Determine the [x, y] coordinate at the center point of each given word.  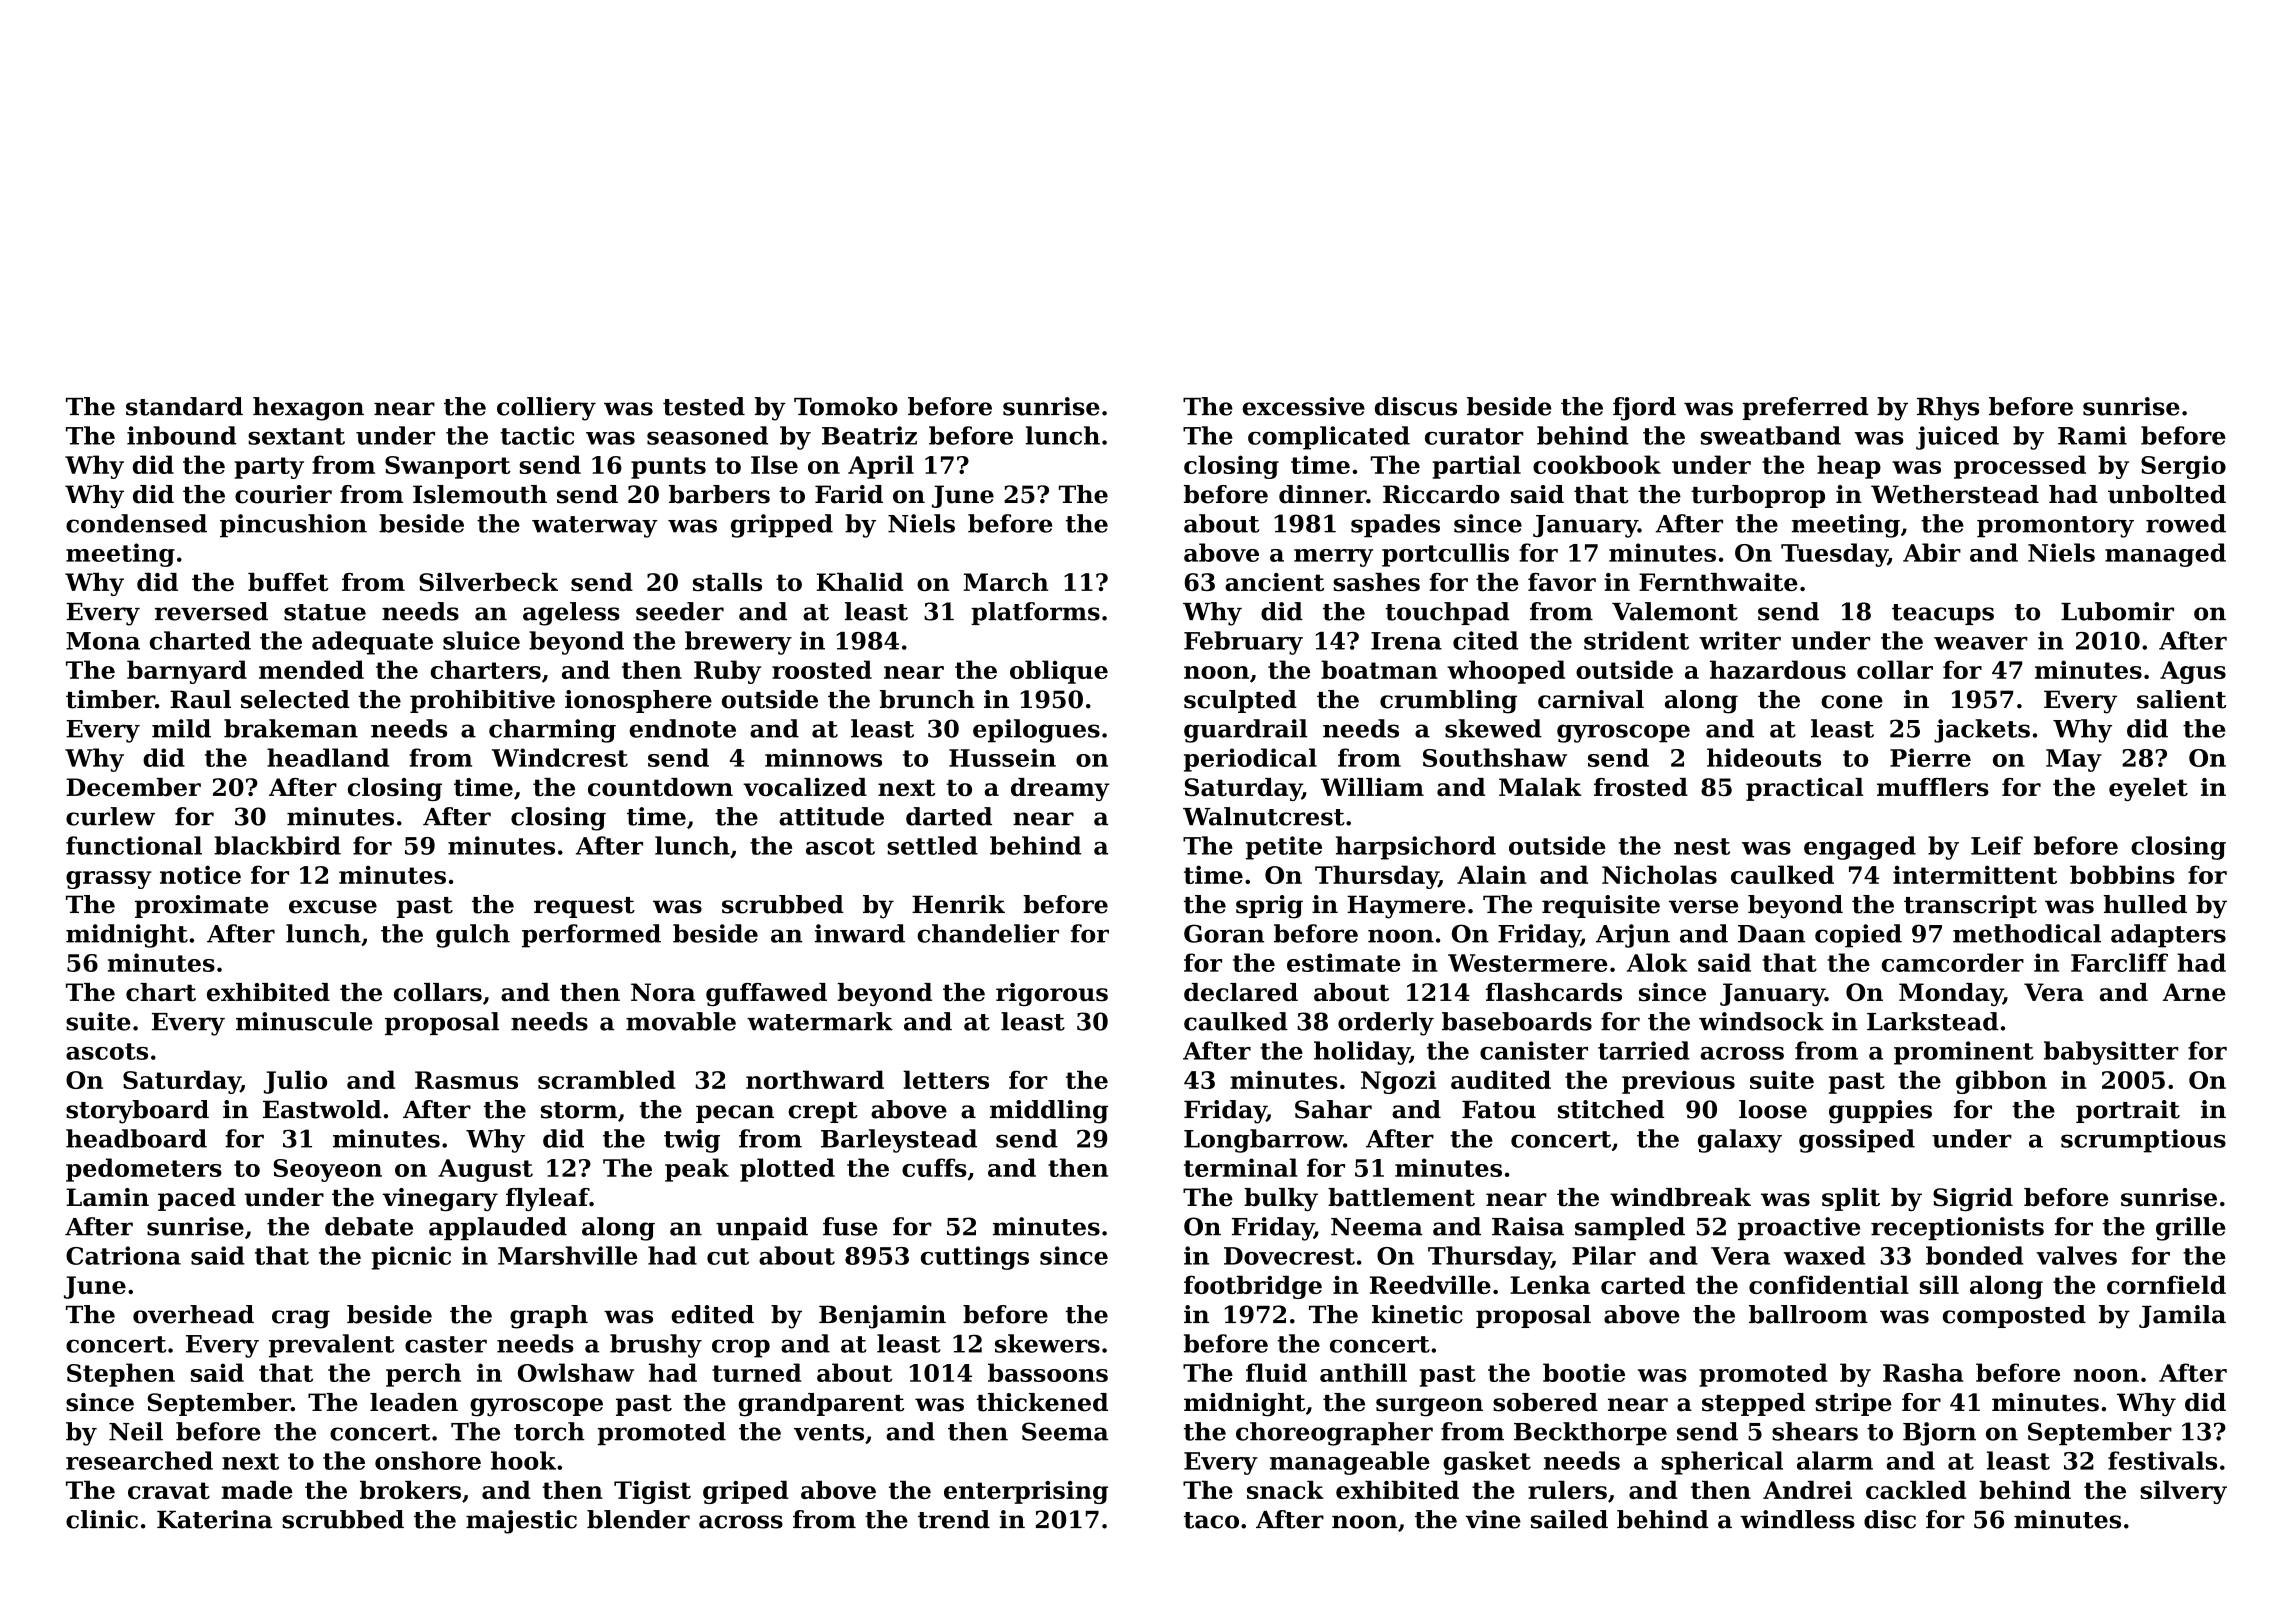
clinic [102, 1519]
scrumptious [2143, 1141]
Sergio [2183, 467]
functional [134, 845]
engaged [1860, 848]
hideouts [1764, 757]
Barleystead [899, 1141]
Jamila [2182, 1316]
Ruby [727, 672]
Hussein [1002, 757]
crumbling [1448, 702]
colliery [546, 409]
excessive [1303, 406]
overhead [193, 1314]
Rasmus [466, 1080]
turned [756, 1372]
